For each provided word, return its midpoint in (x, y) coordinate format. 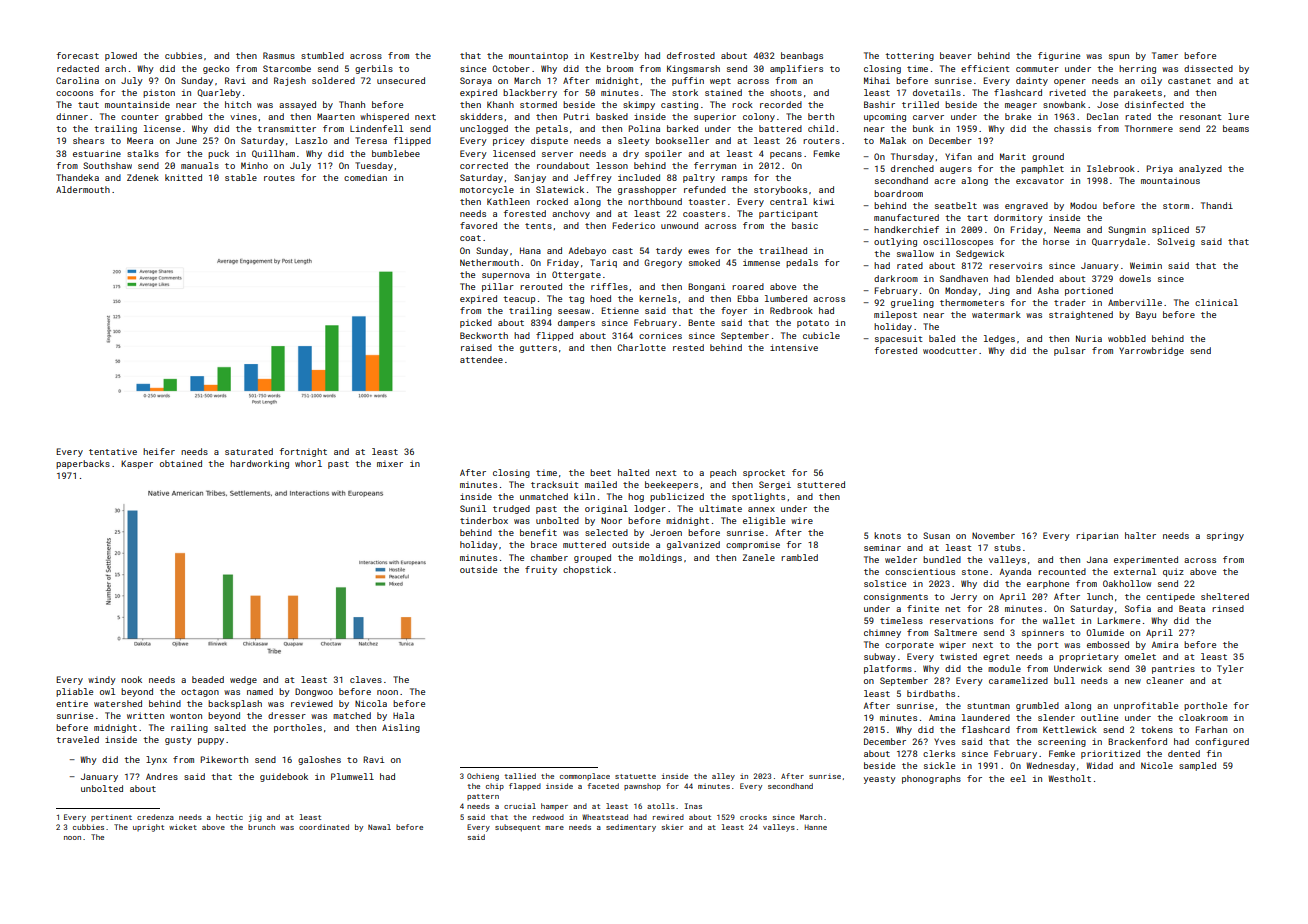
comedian (365, 177)
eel (1018, 778)
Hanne (816, 827)
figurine (1059, 56)
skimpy (639, 105)
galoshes (319, 760)
